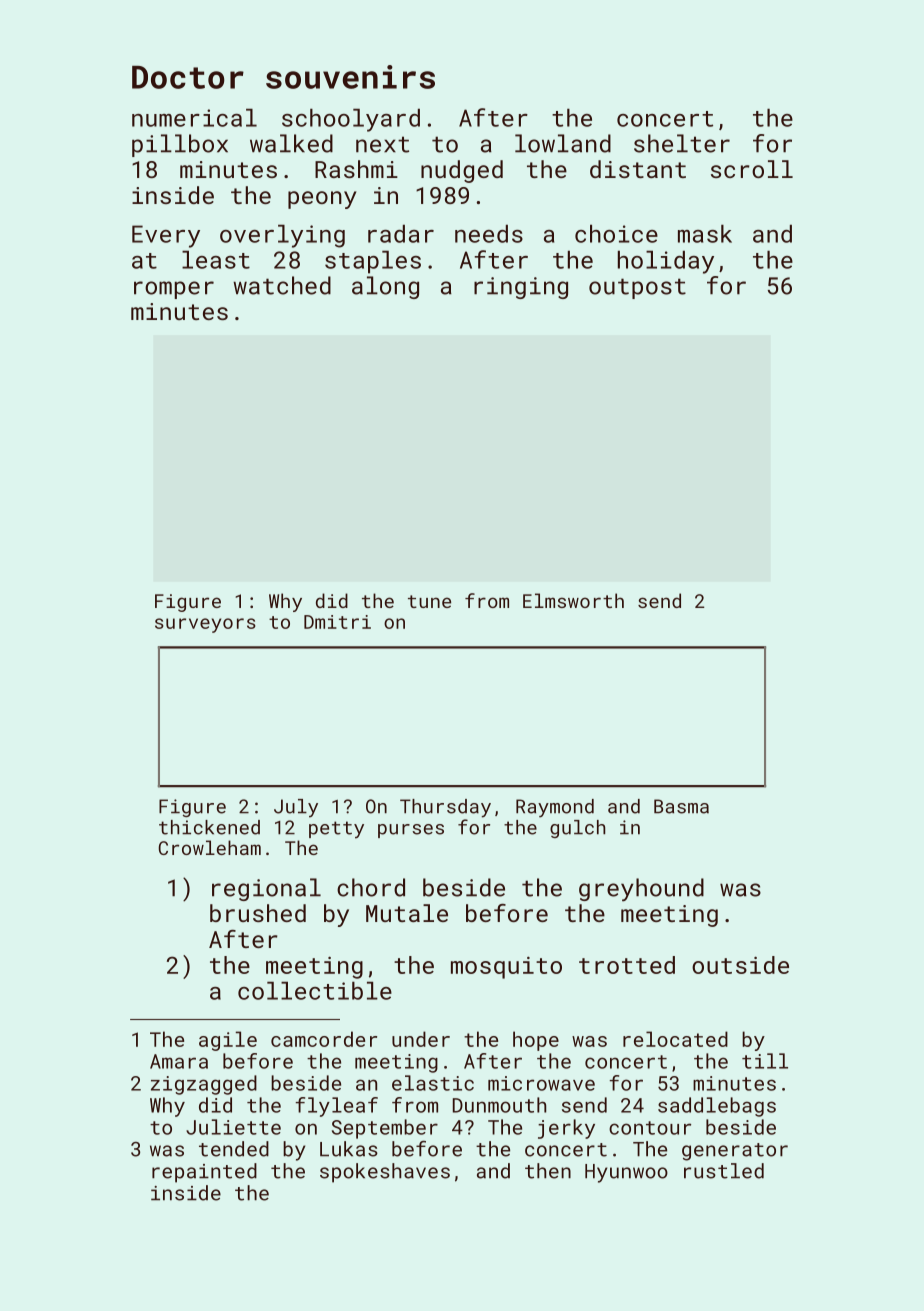  Describe the element at coordinates (548, 1171) in the screenshot. I see `then` at that location.
